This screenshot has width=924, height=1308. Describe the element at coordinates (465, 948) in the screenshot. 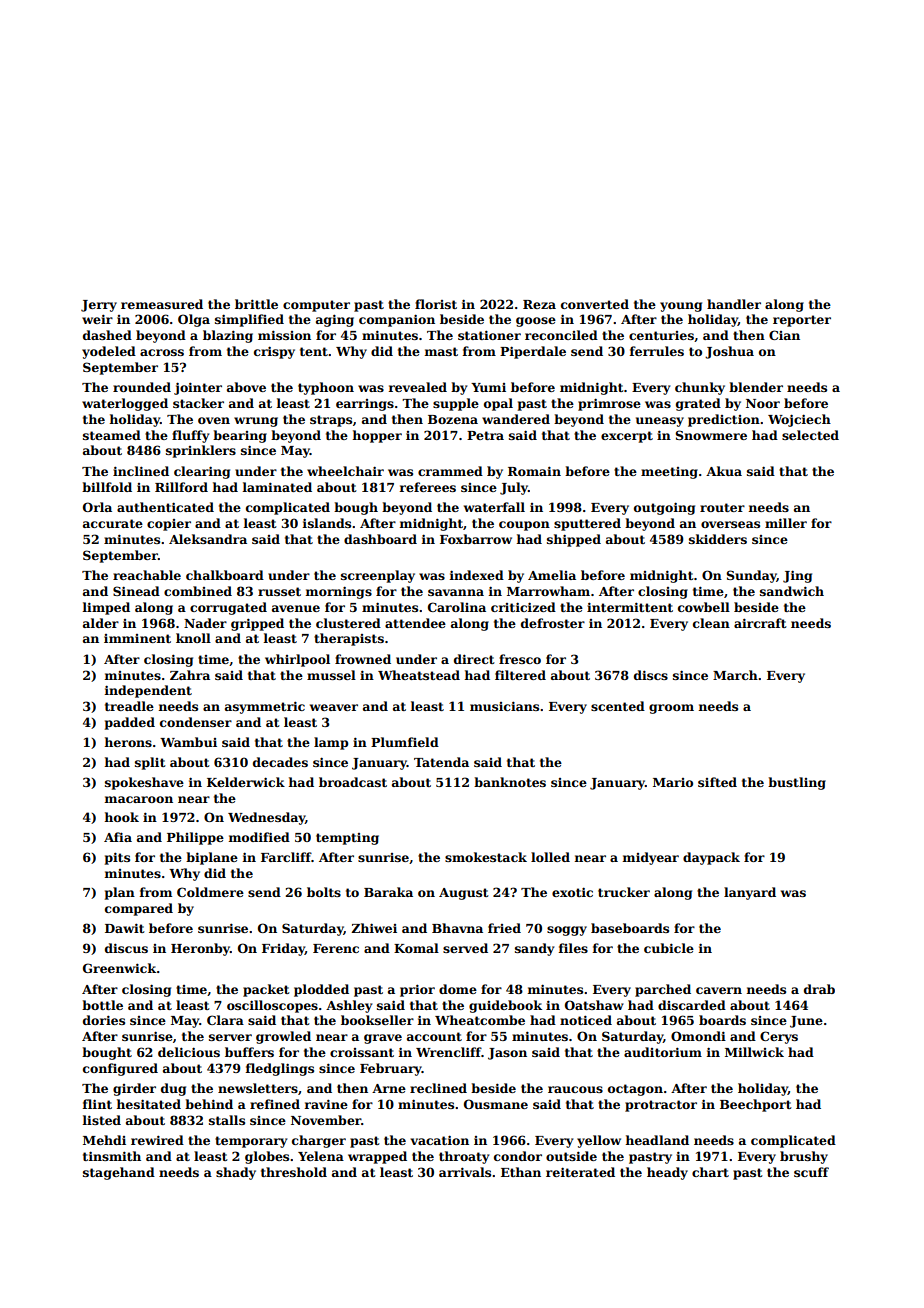

I see `served` at that location.
